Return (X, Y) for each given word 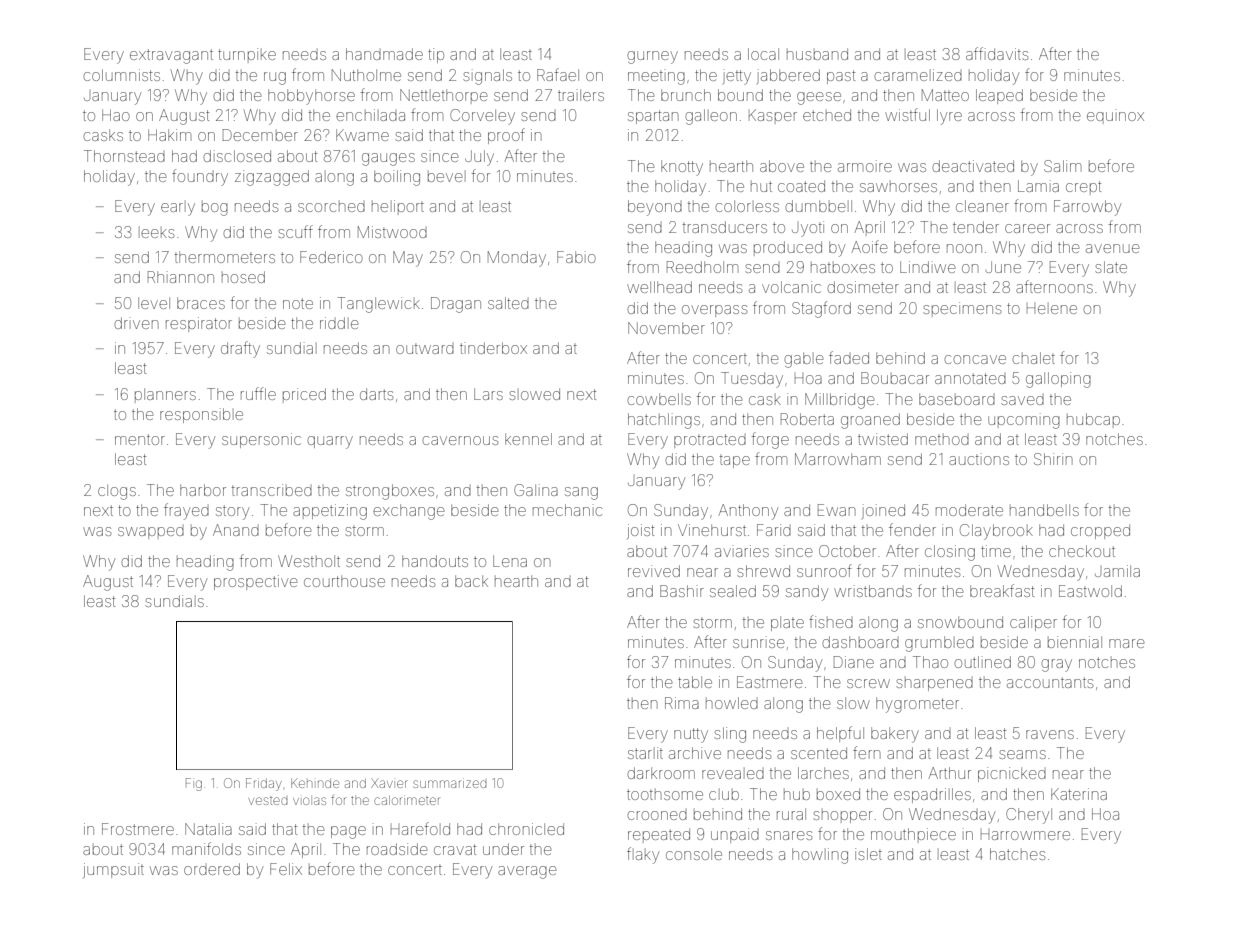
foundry (200, 177)
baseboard (957, 399)
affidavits (997, 53)
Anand (236, 530)
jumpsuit (113, 870)
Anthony (748, 512)
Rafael (558, 74)
